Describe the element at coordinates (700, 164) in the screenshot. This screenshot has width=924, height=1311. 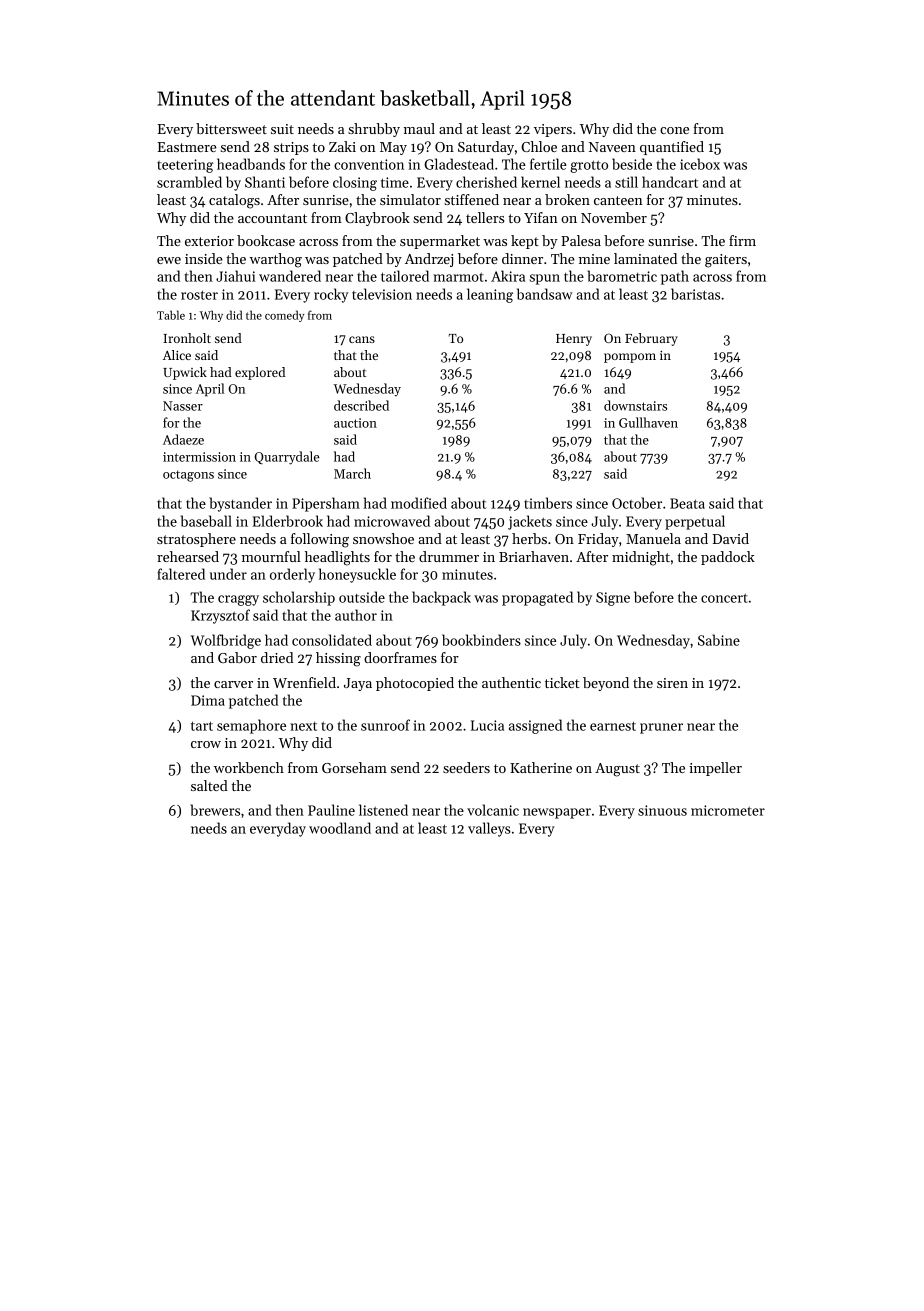
I see `icebox` at that location.
